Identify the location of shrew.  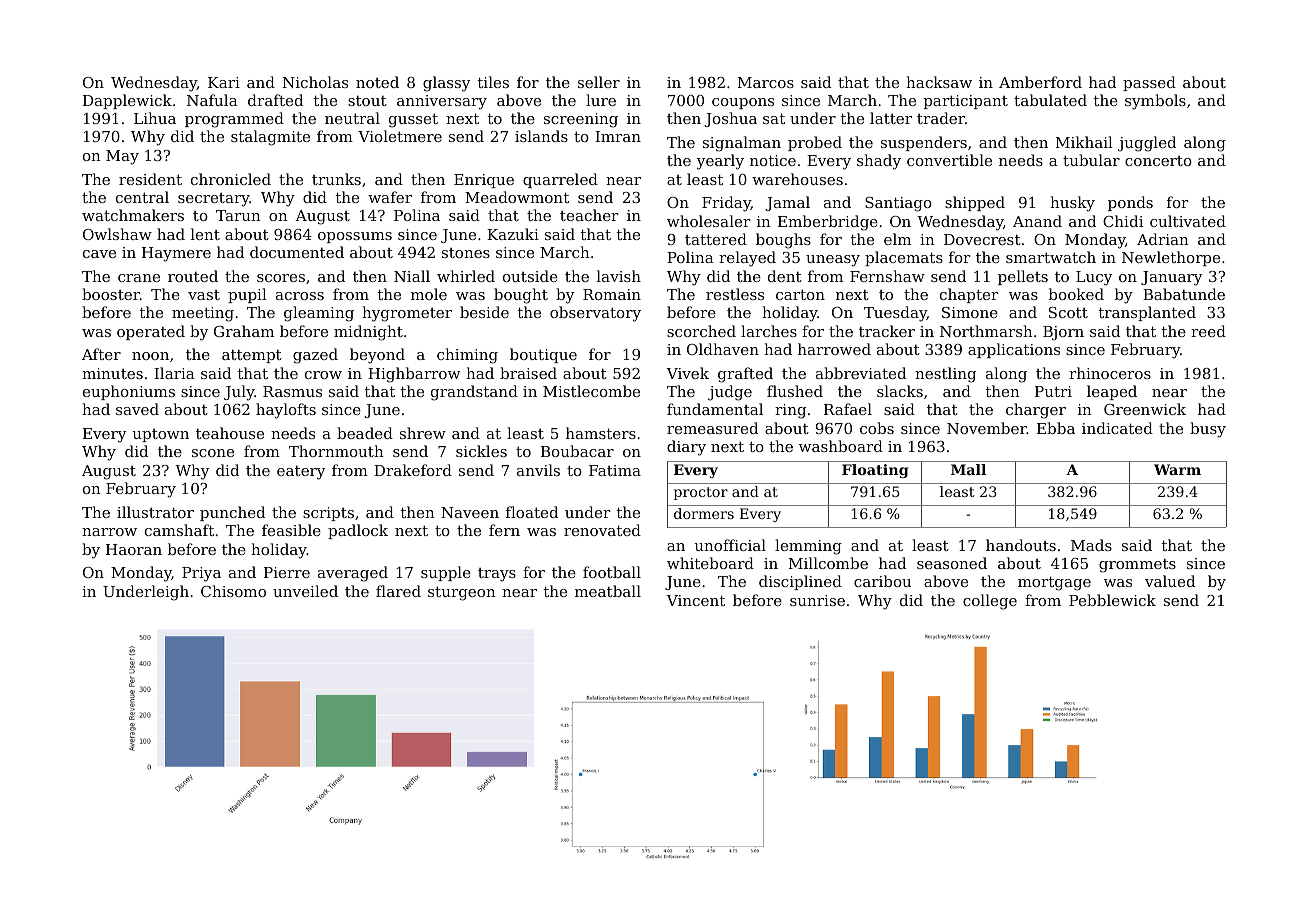
(423, 433).
